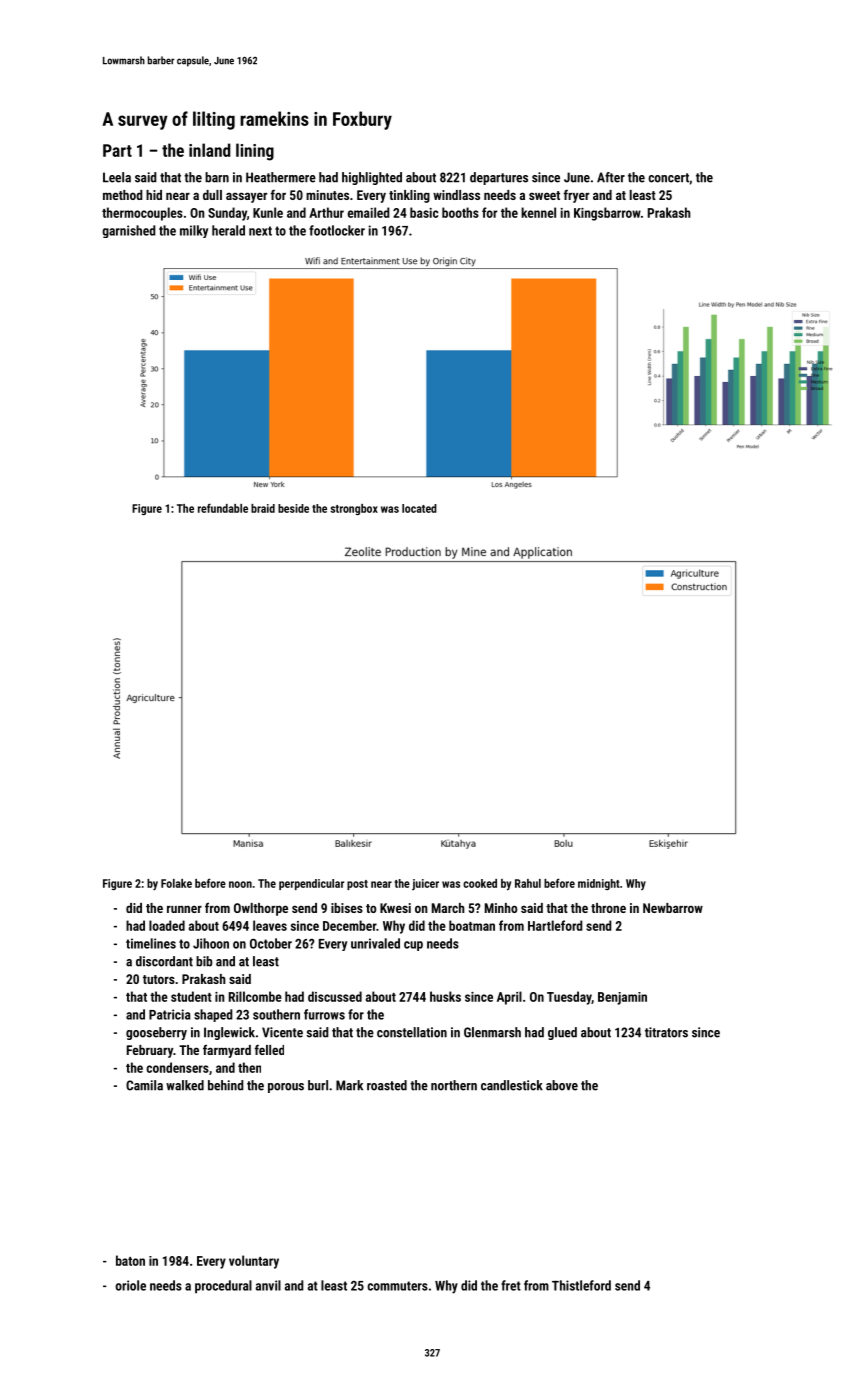 The height and width of the image is (1400, 849). Describe the element at coordinates (599, 884) in the image. I see `midnight` at that location.
